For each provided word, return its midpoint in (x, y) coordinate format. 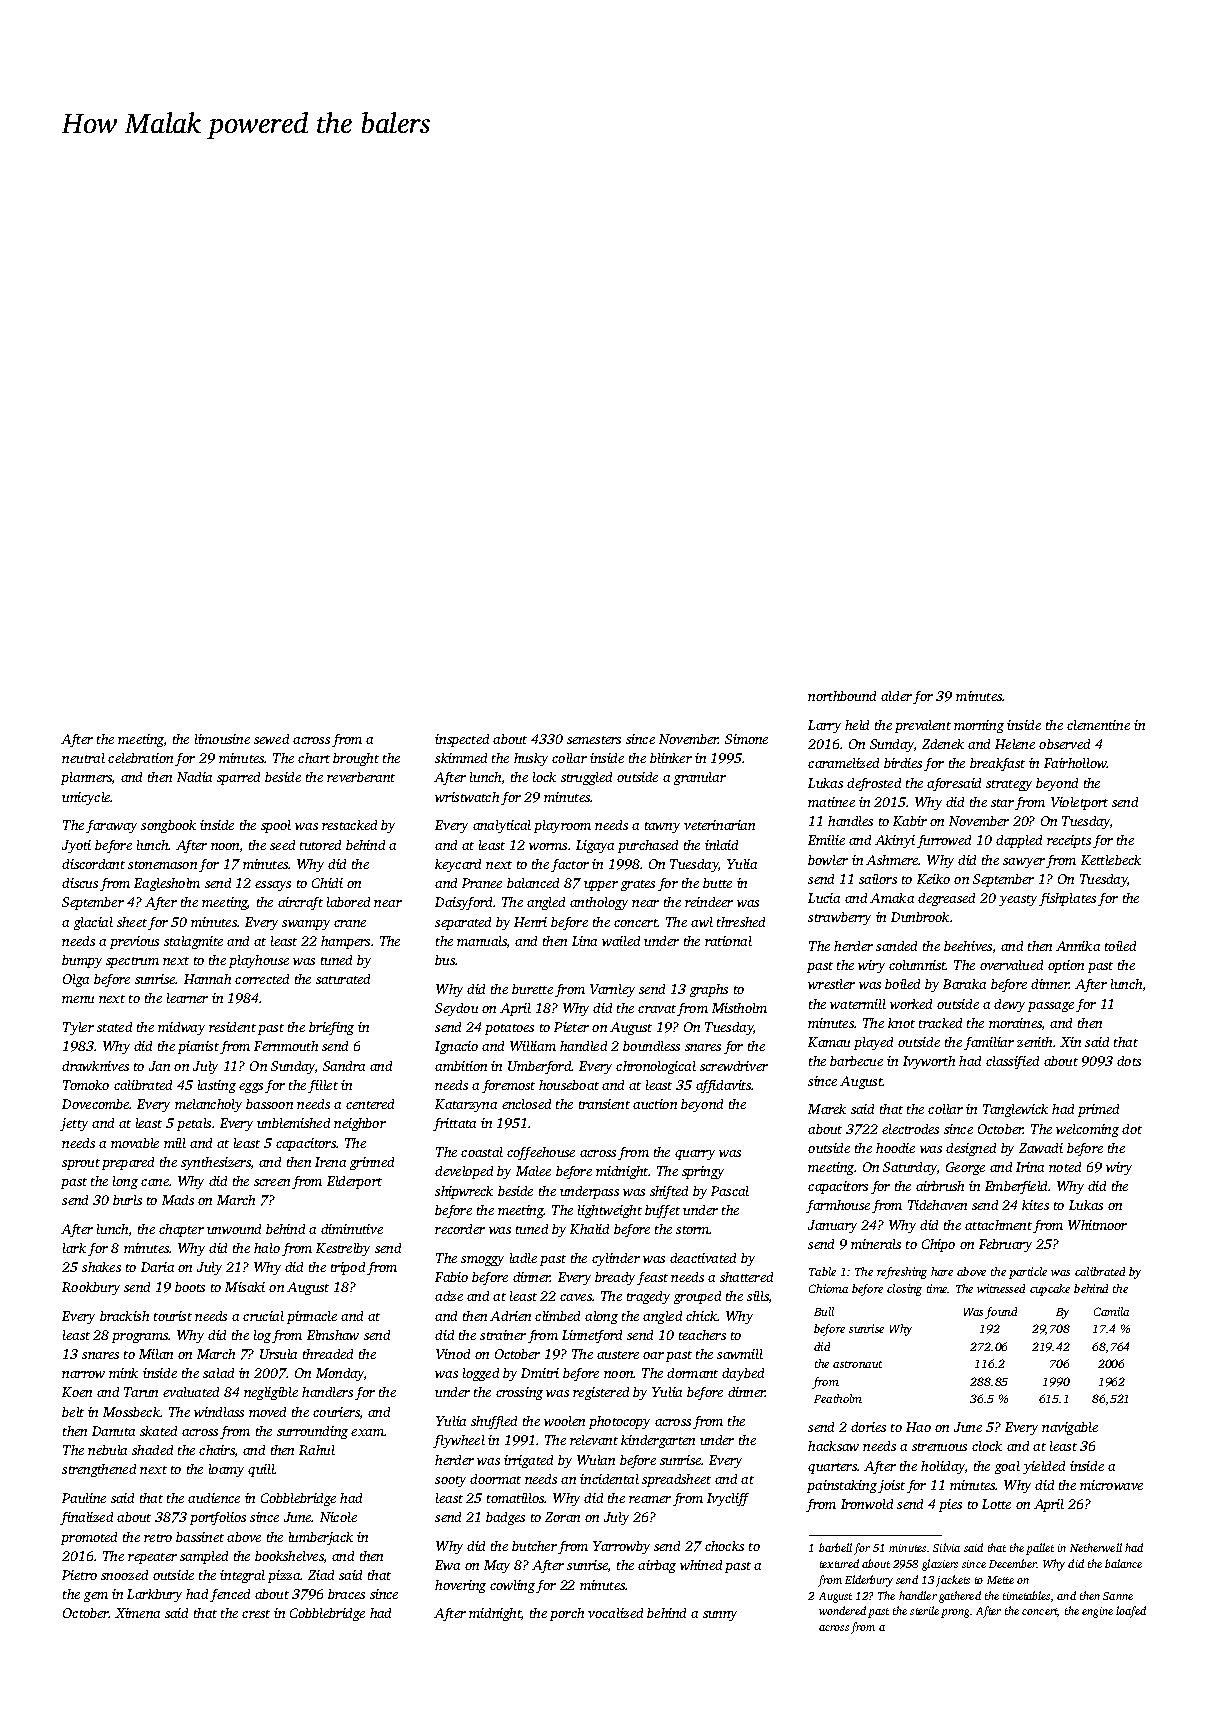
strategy (1009, 785)
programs (140, 1338)
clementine (1098, 725)
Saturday (910, 1168)
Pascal (730, 1191)
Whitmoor (1097, 1225)
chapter (181, 1230)
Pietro (79, 1575)
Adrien (510, 1316)
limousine (222, 739)
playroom (562, 826)
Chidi (327, 883)
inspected (462, 740)
